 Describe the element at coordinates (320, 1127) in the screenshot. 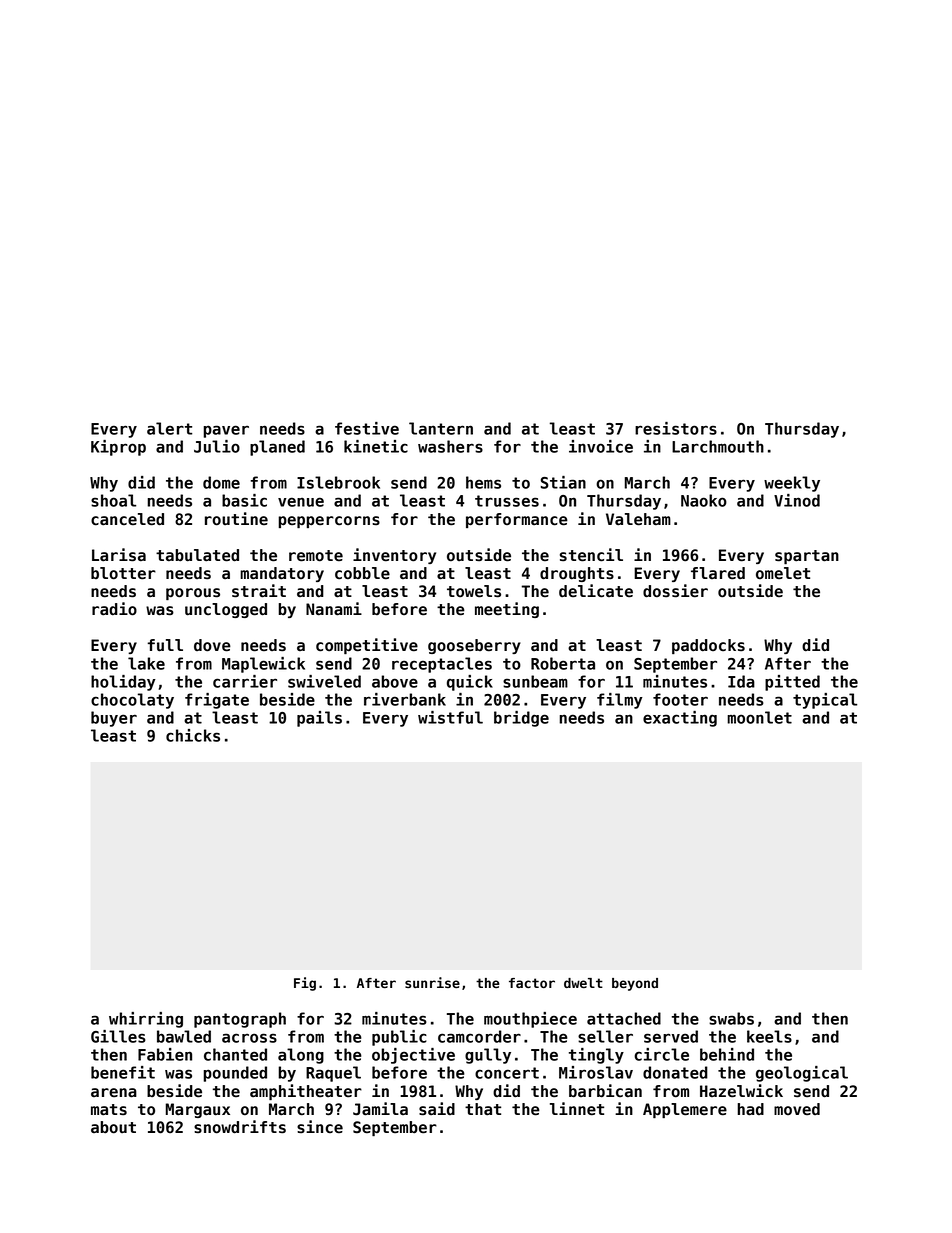

I see `since` at that location.
